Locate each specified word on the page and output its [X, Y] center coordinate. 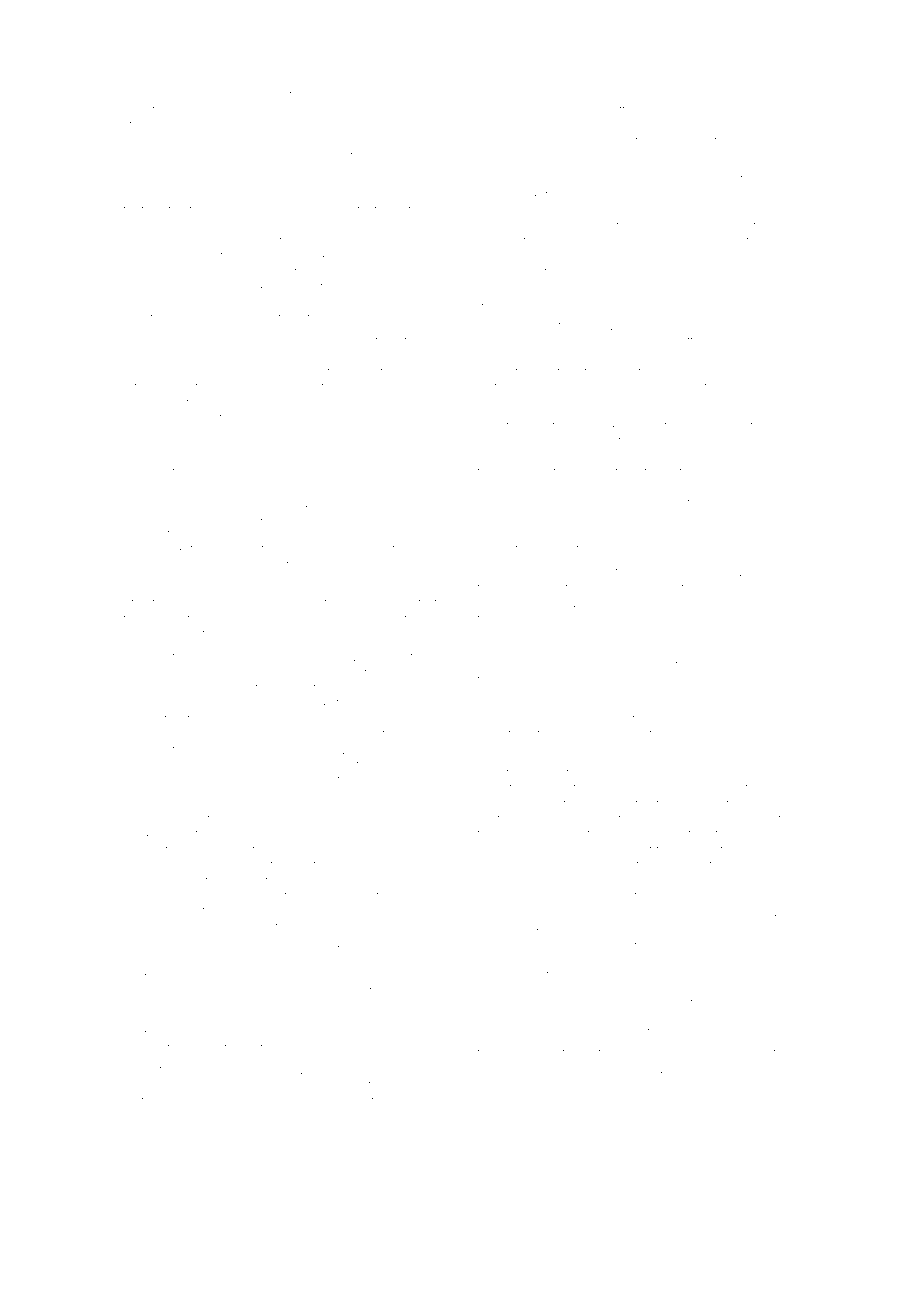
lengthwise [180, 867]
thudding [501, 473]
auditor [371, 688]
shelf [621, 917]
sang [667, 389]
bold [286, 340]
